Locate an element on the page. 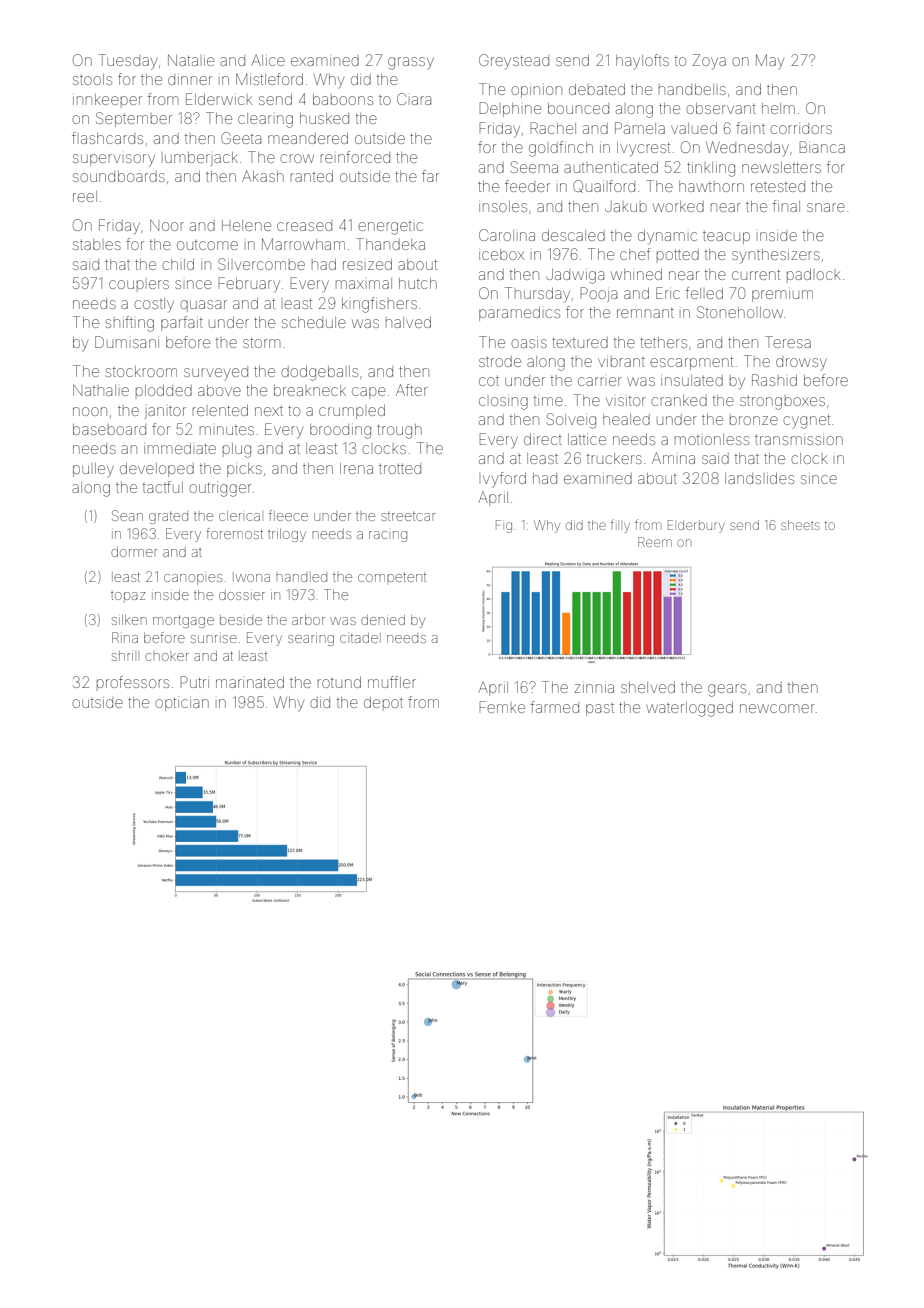 The height and width of the document is (1308, 924). janitor is located at coordinates (165, 412).
